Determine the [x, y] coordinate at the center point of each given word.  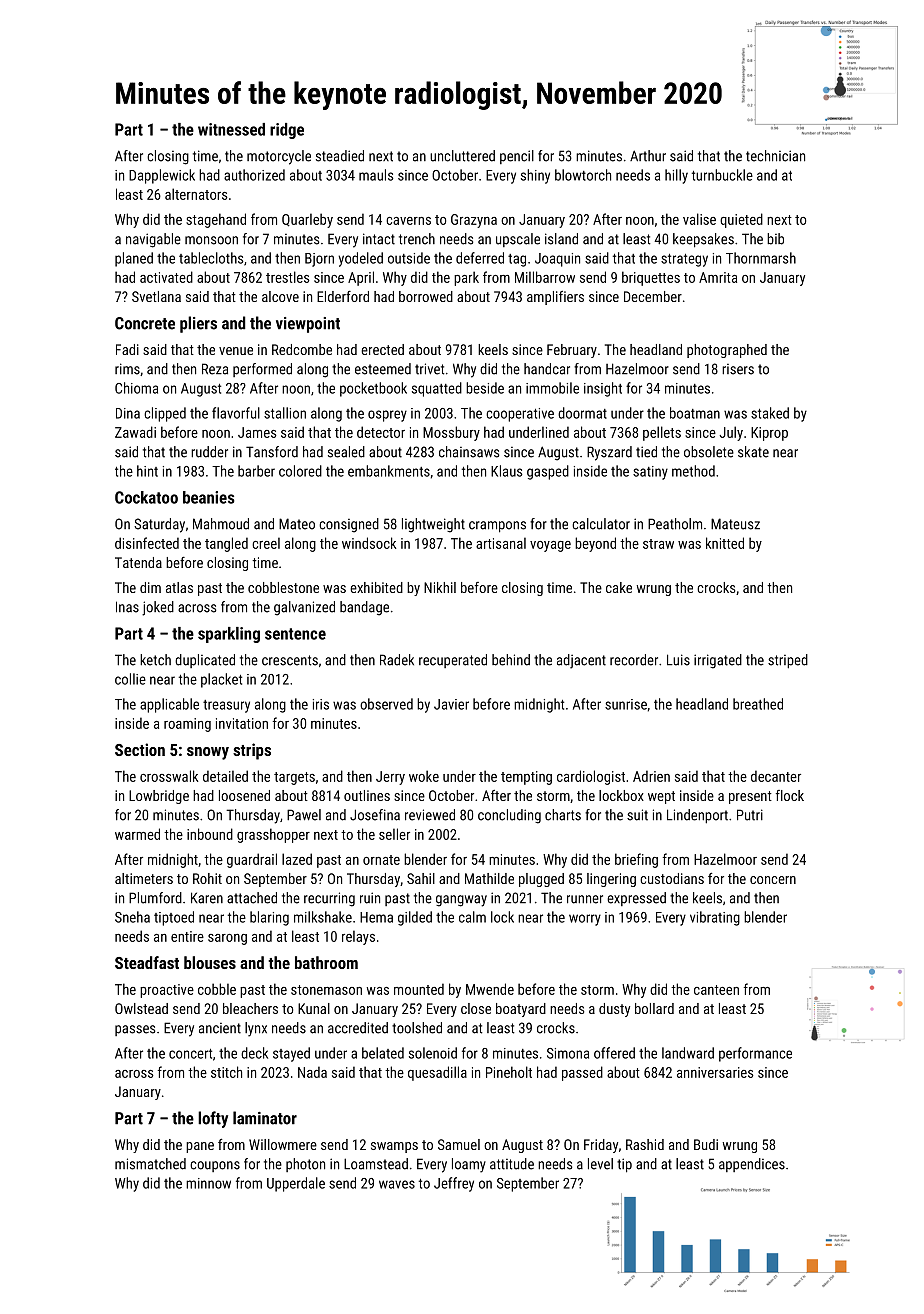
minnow [208, 1183]
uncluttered [462, 156]
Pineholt [509, 1072]
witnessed [231, 129]
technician [775, 156]
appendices [752, 1165]
